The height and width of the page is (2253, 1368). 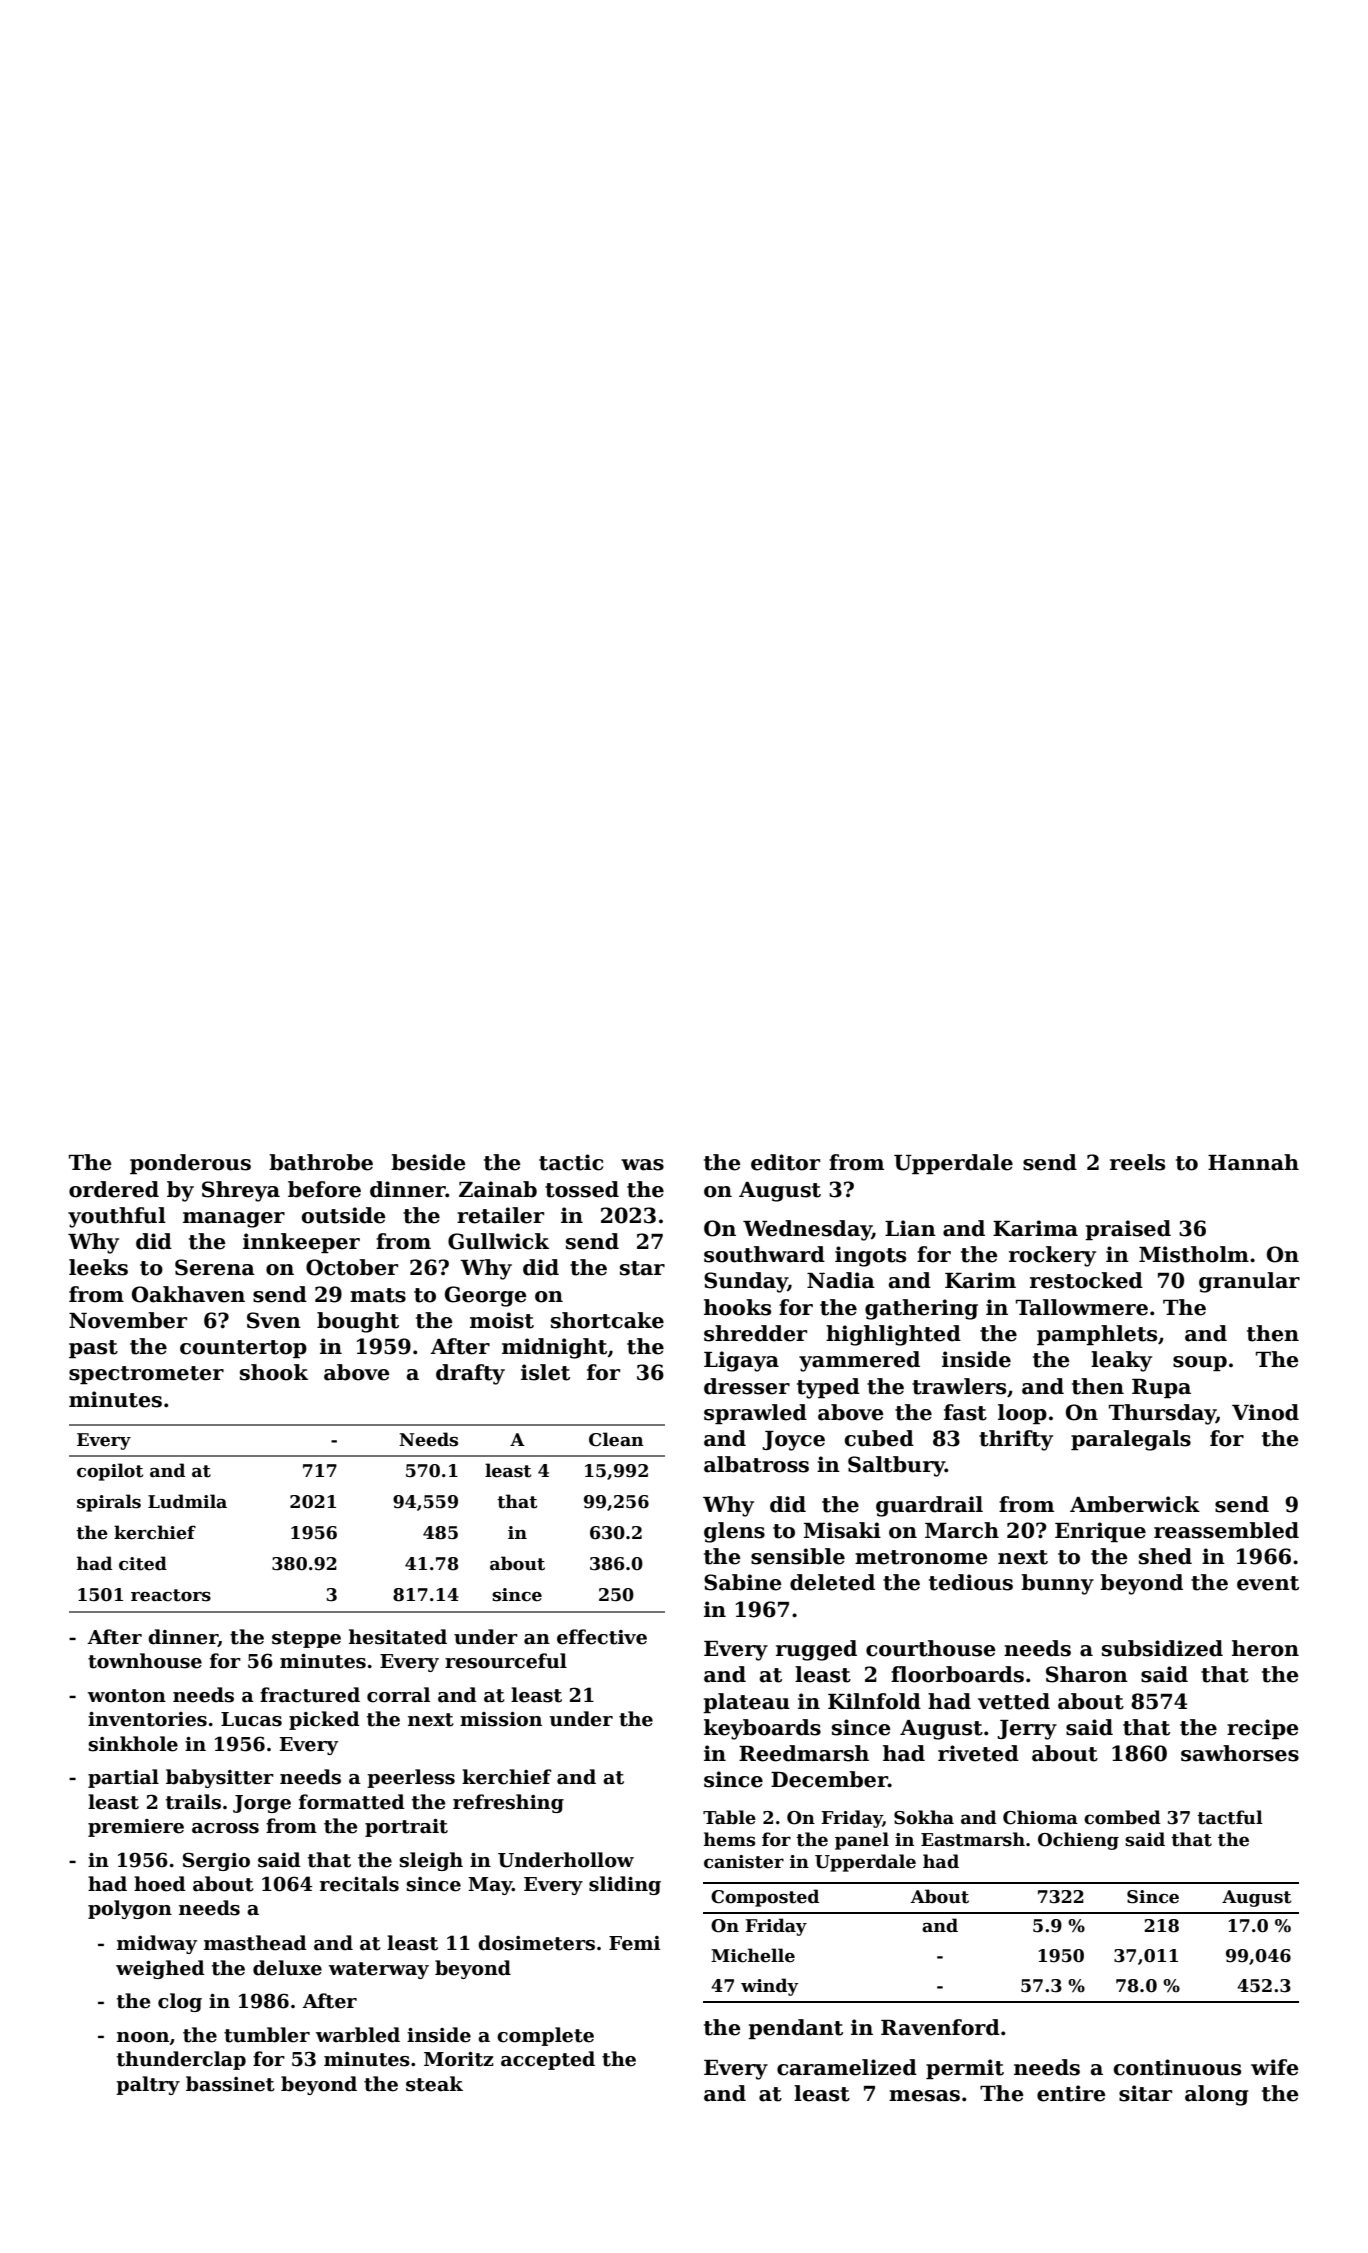 What do you see at coordinates (98, 1267) in the page?
I see `leeks` at bounding box center [98, 1267].
